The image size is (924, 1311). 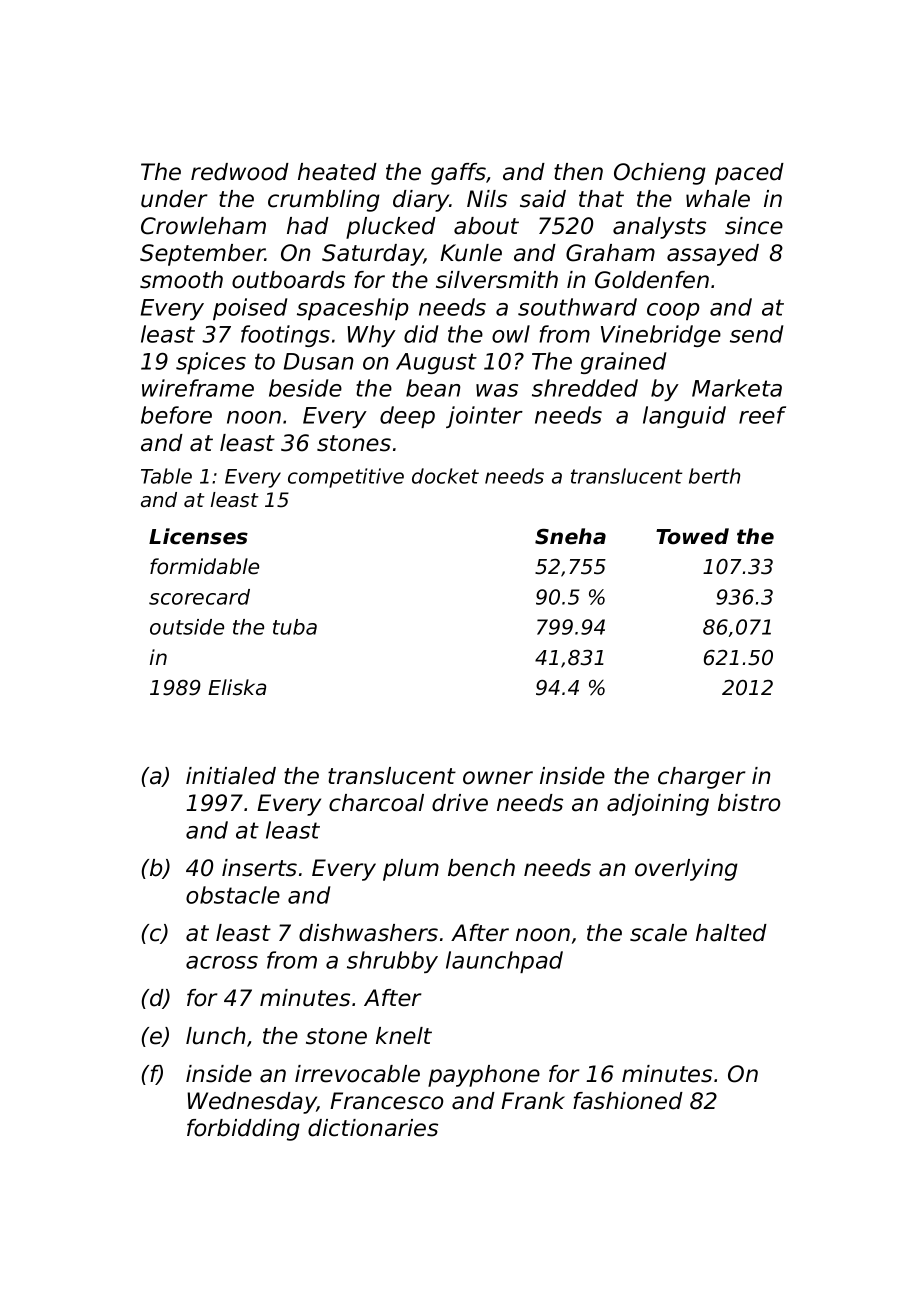 What do you see at coordinates (714, 476) in the document?
I see `berth` at bounding box center [714, 476].
